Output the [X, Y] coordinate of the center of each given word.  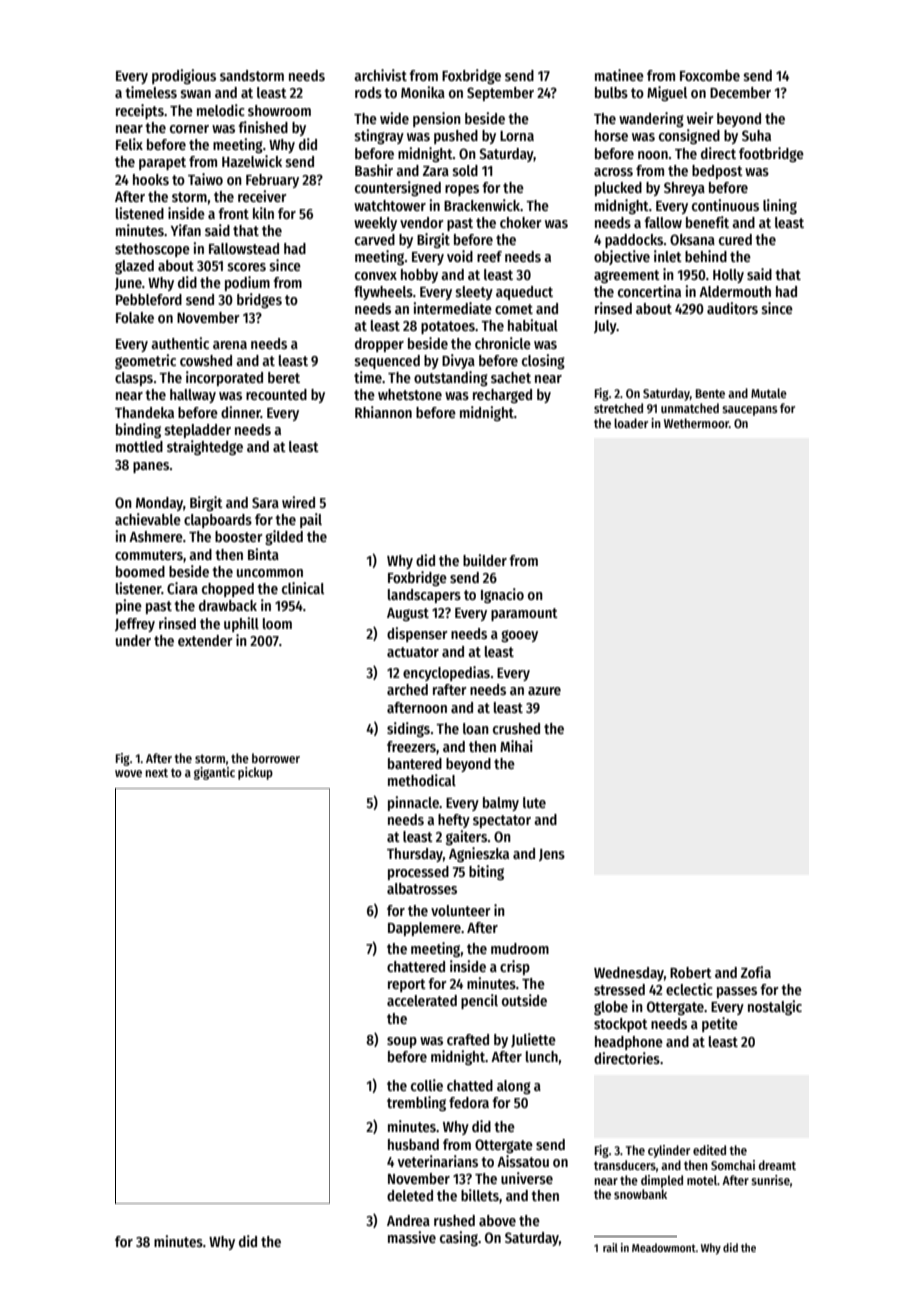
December [740, 92]
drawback [228, 605]
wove [128, 773]
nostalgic [775, 1007]
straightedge [205, 447]
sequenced [387, 362]
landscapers [424, 596]
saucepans [749, 411]
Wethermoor [696, 423]
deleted [410, 1195]
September [500, 94]
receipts [140, 111]
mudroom [520, 948]
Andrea [408, 1220]
